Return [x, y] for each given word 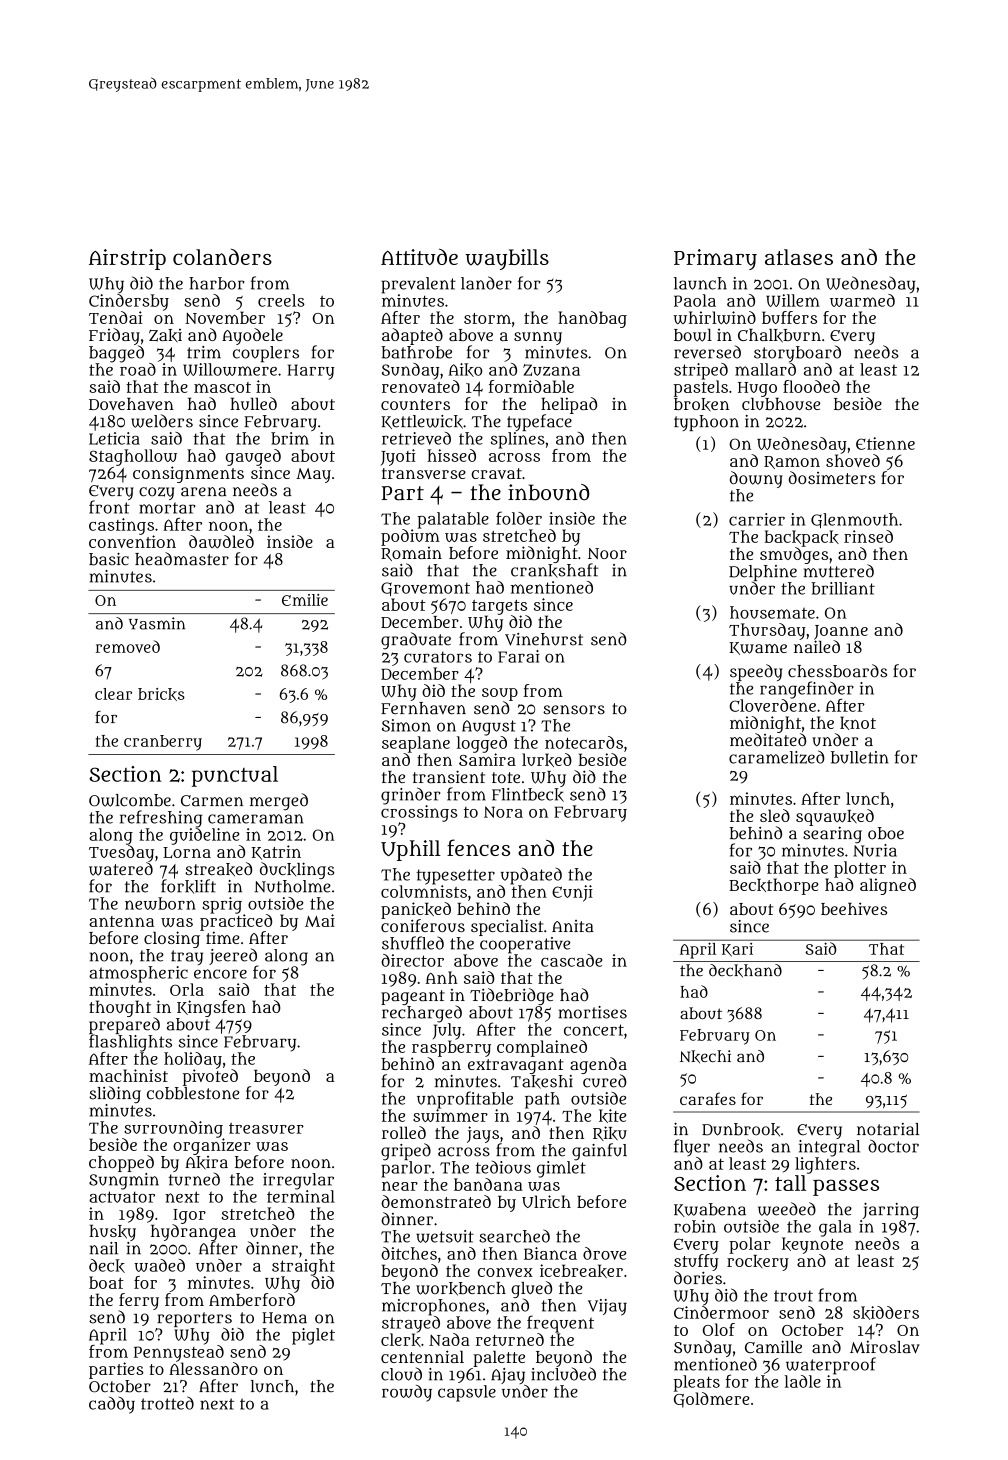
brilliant [843, 588]
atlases [799, 257]
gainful [599, 1152]
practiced [236, 922]
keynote [812, 1245]
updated [531, 876]
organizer [212, 1146]
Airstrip [127, 259]
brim [290, 438]
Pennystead [179, 1353]
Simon [406, 725]
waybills [507, 259]
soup [500, 694]
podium [410, 537]
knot [858, 723]
